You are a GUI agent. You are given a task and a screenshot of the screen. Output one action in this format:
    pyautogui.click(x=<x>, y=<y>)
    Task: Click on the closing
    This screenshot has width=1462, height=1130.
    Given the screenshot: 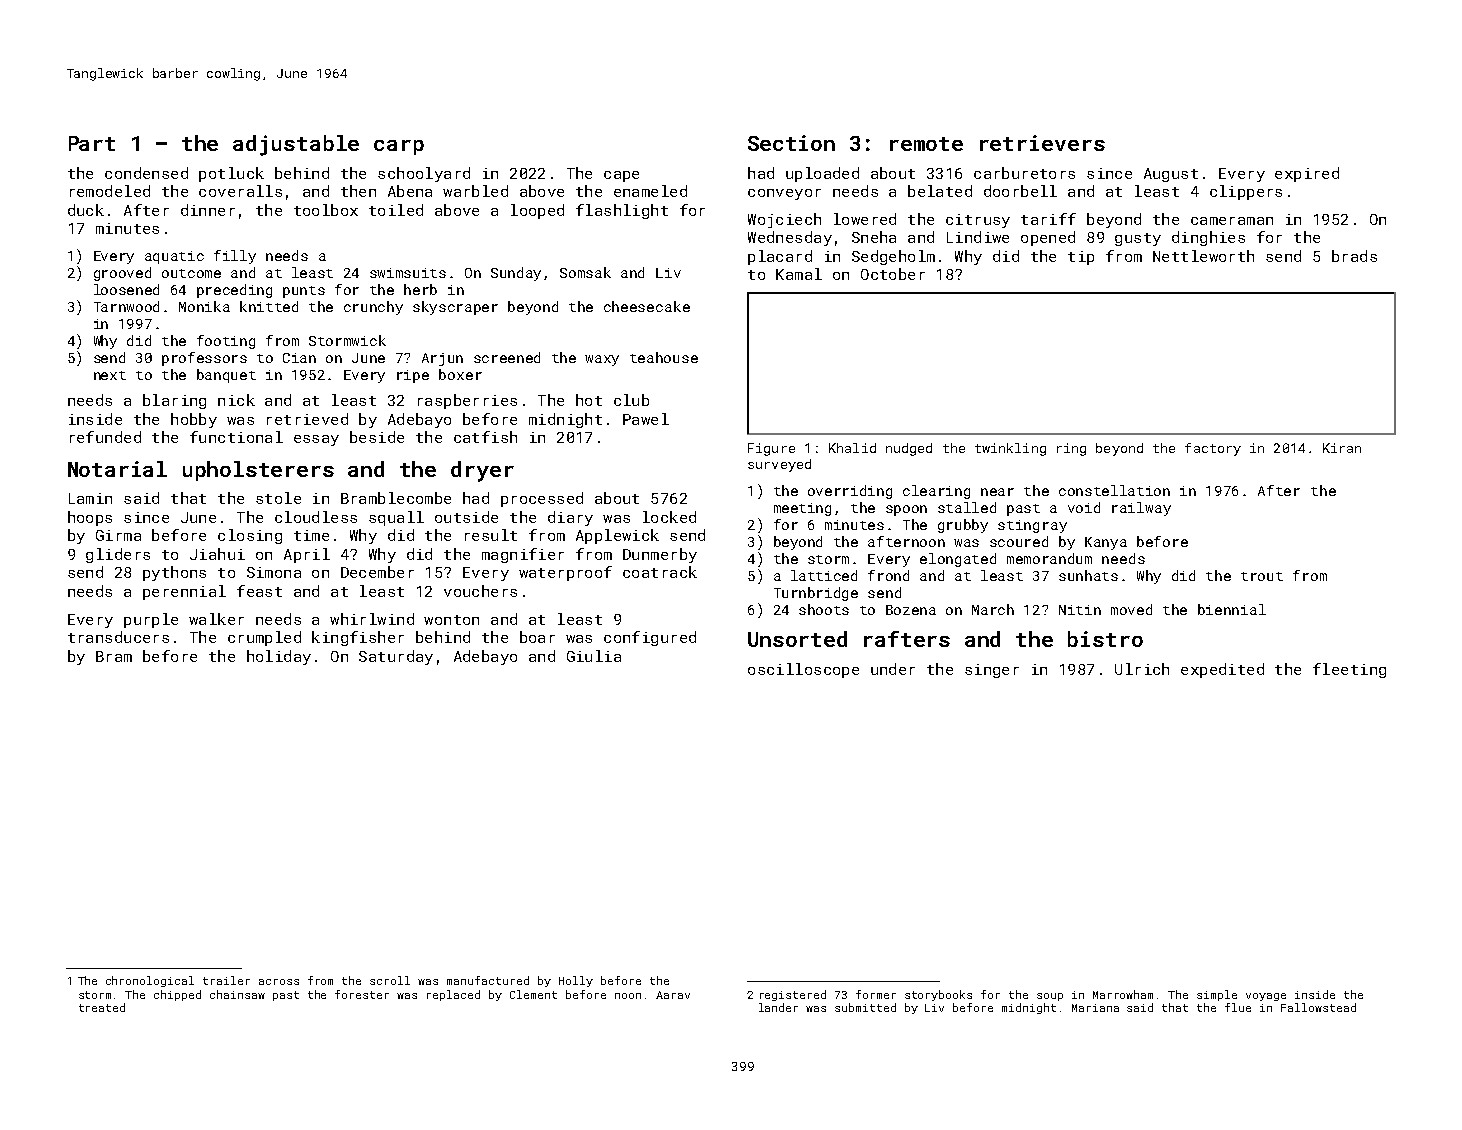 What is the action you would take?
    pyautogui.click(x=250, y=536)
